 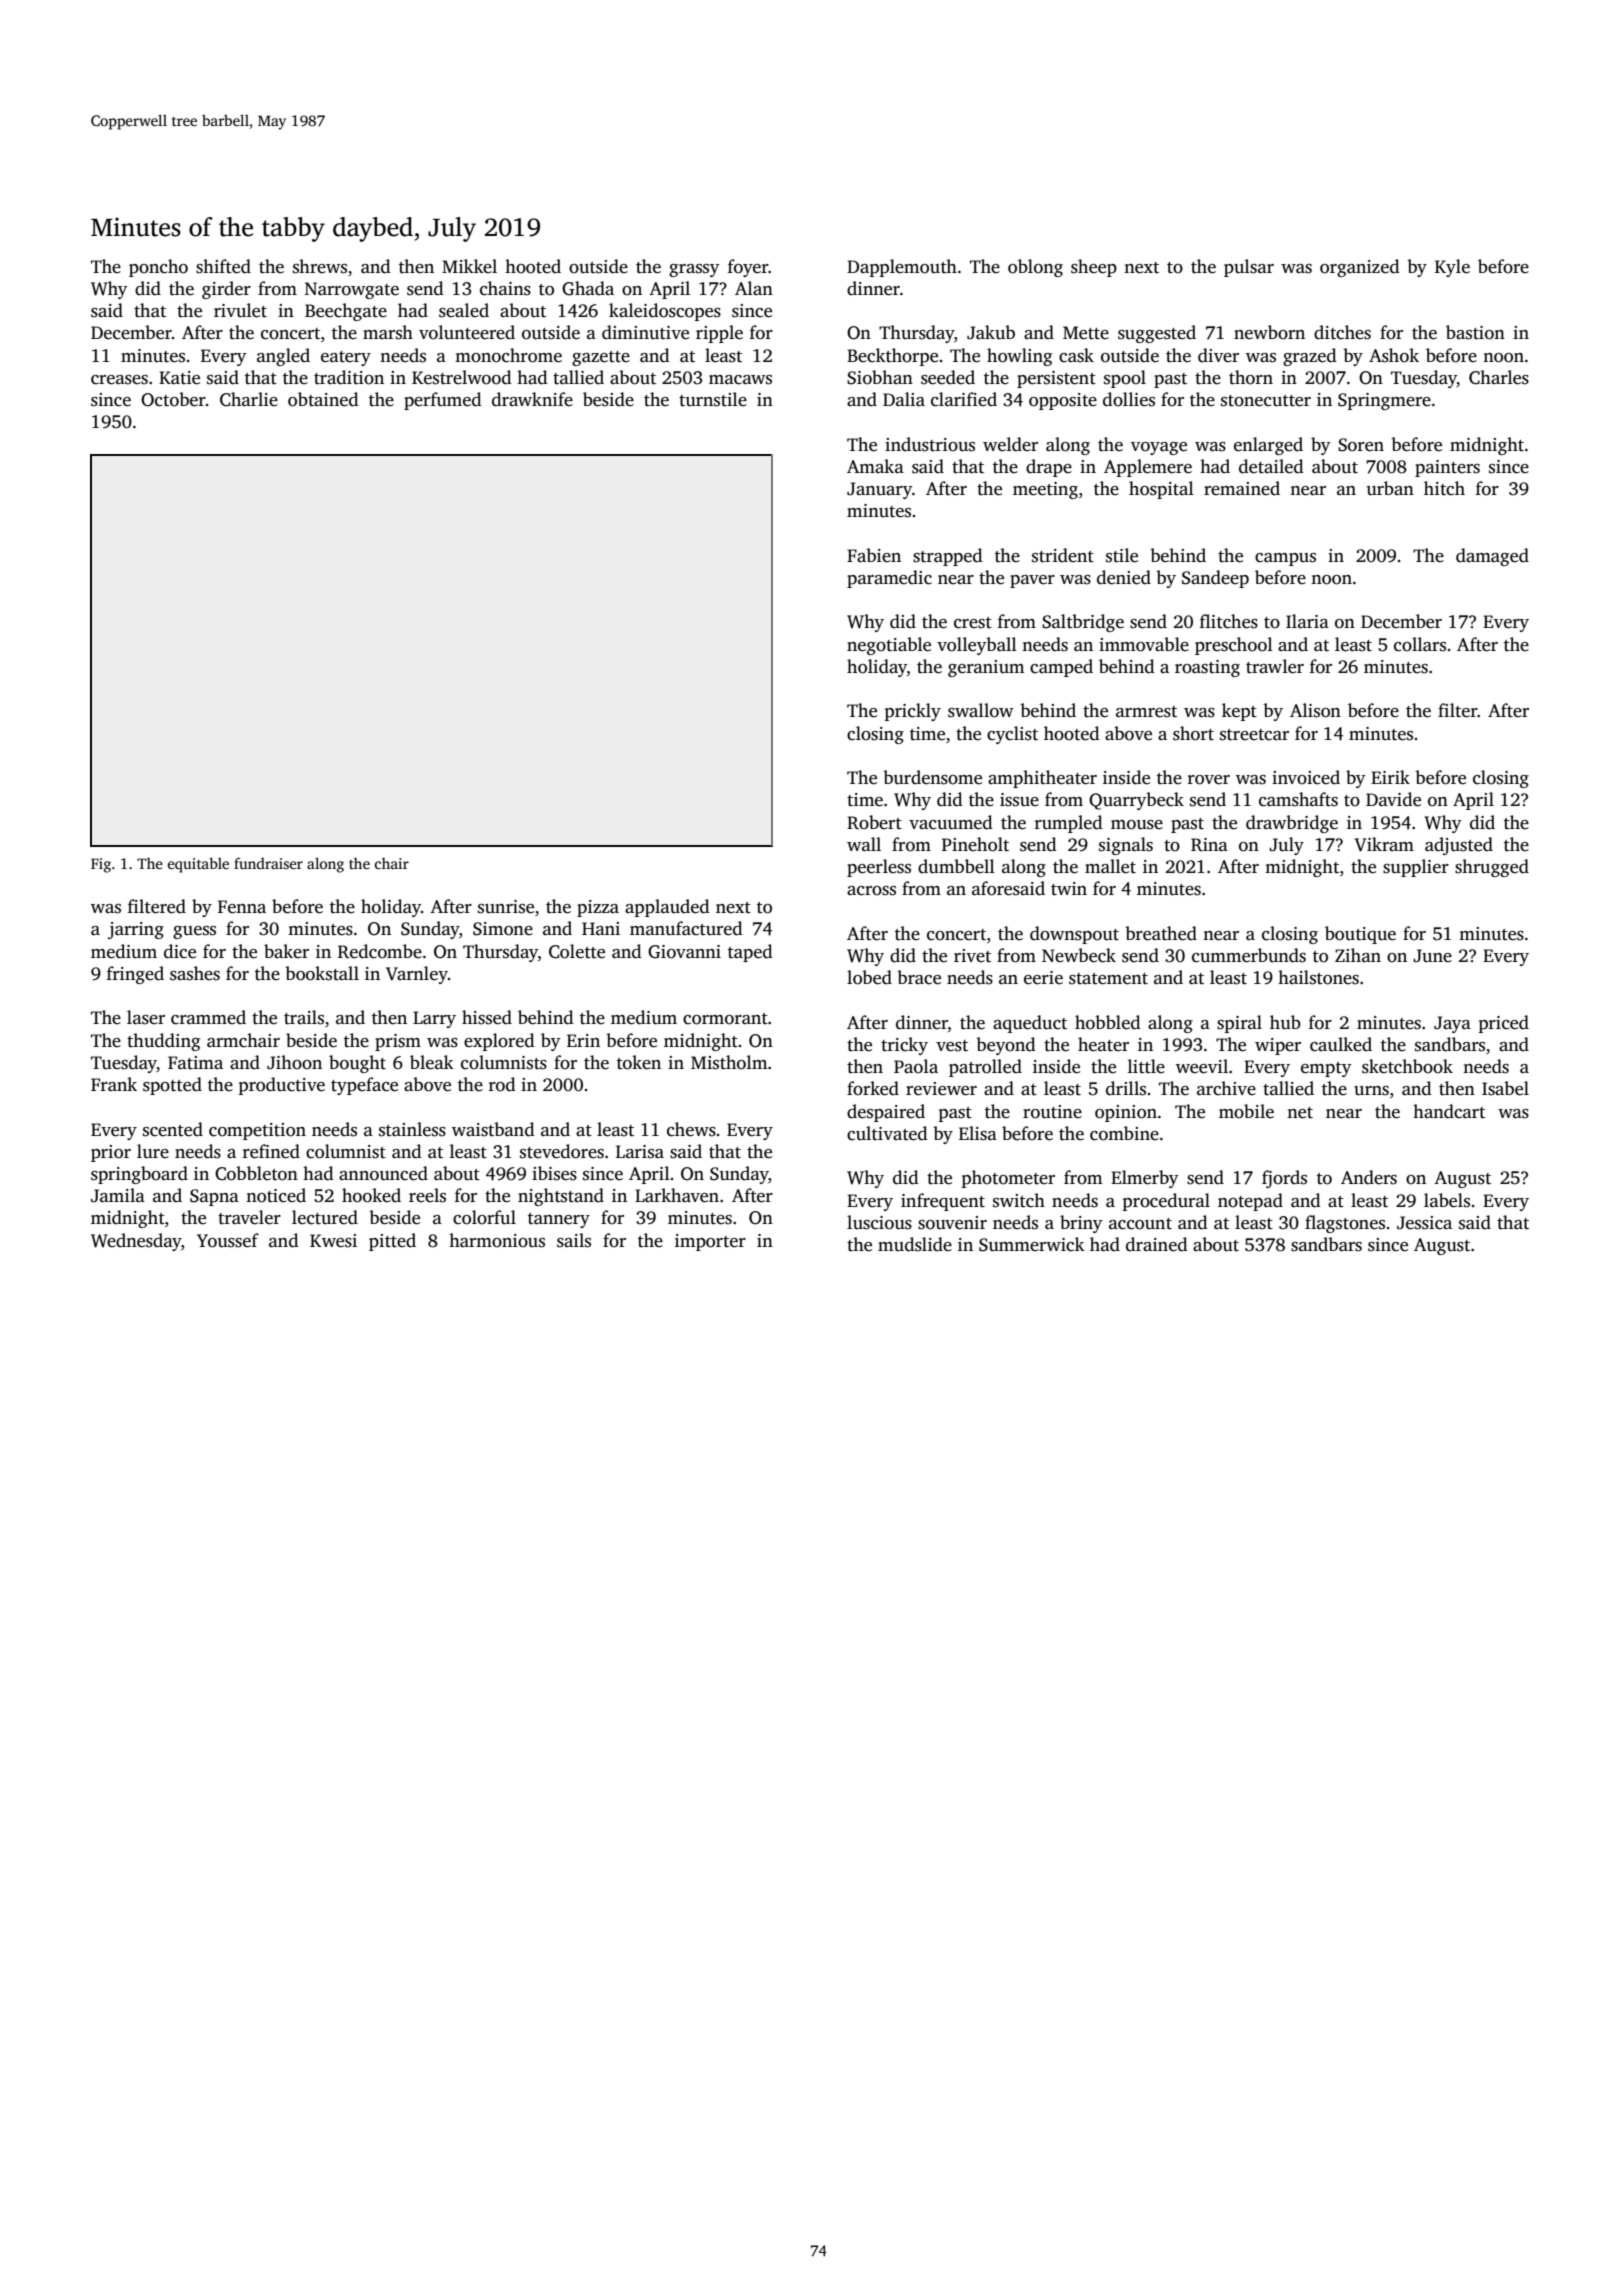 What do you see at coordinates (1393, 799) in the screenshot?
I see `Davide` at bounding box center [1393, 799].
